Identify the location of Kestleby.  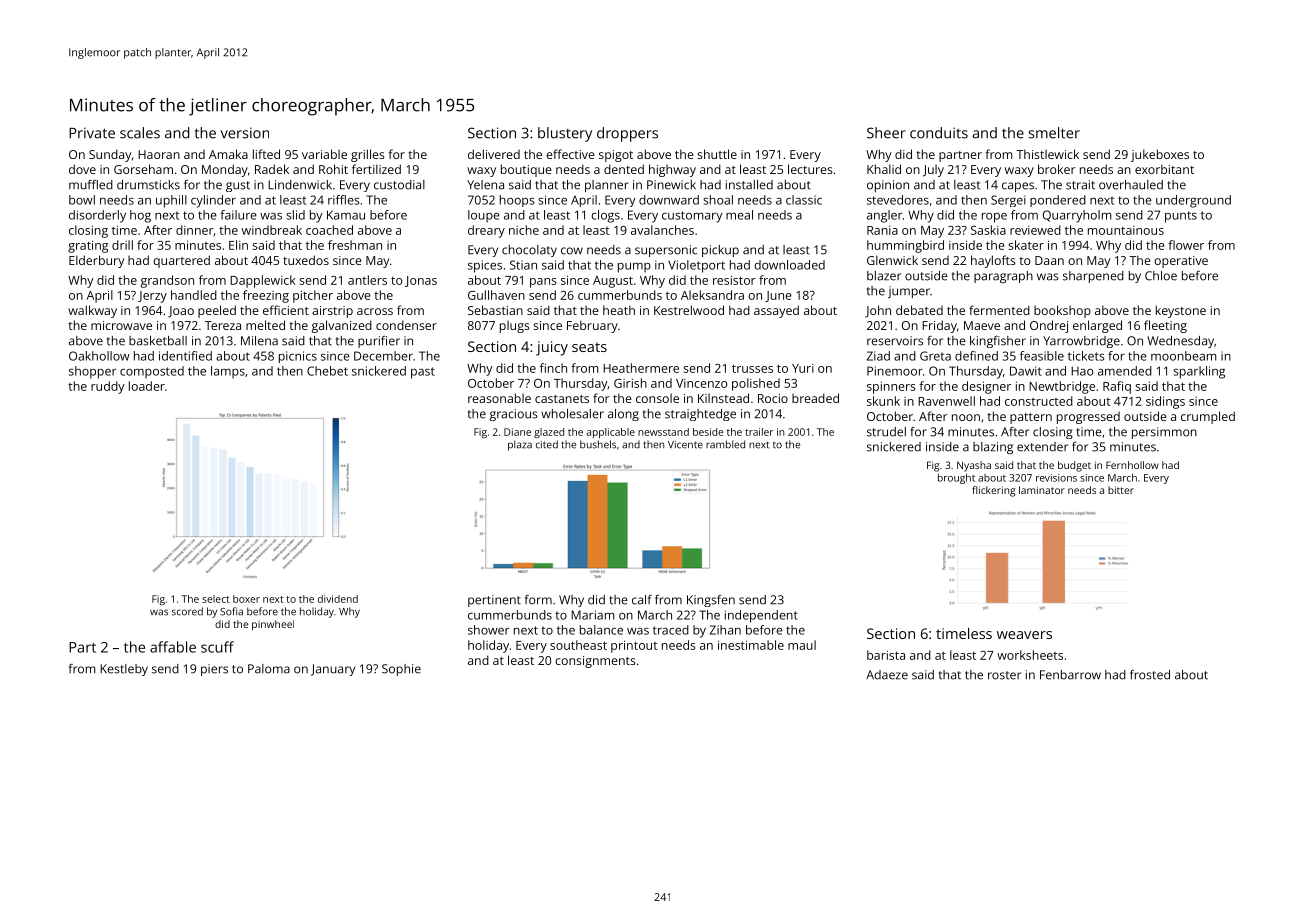
(124, 670).
